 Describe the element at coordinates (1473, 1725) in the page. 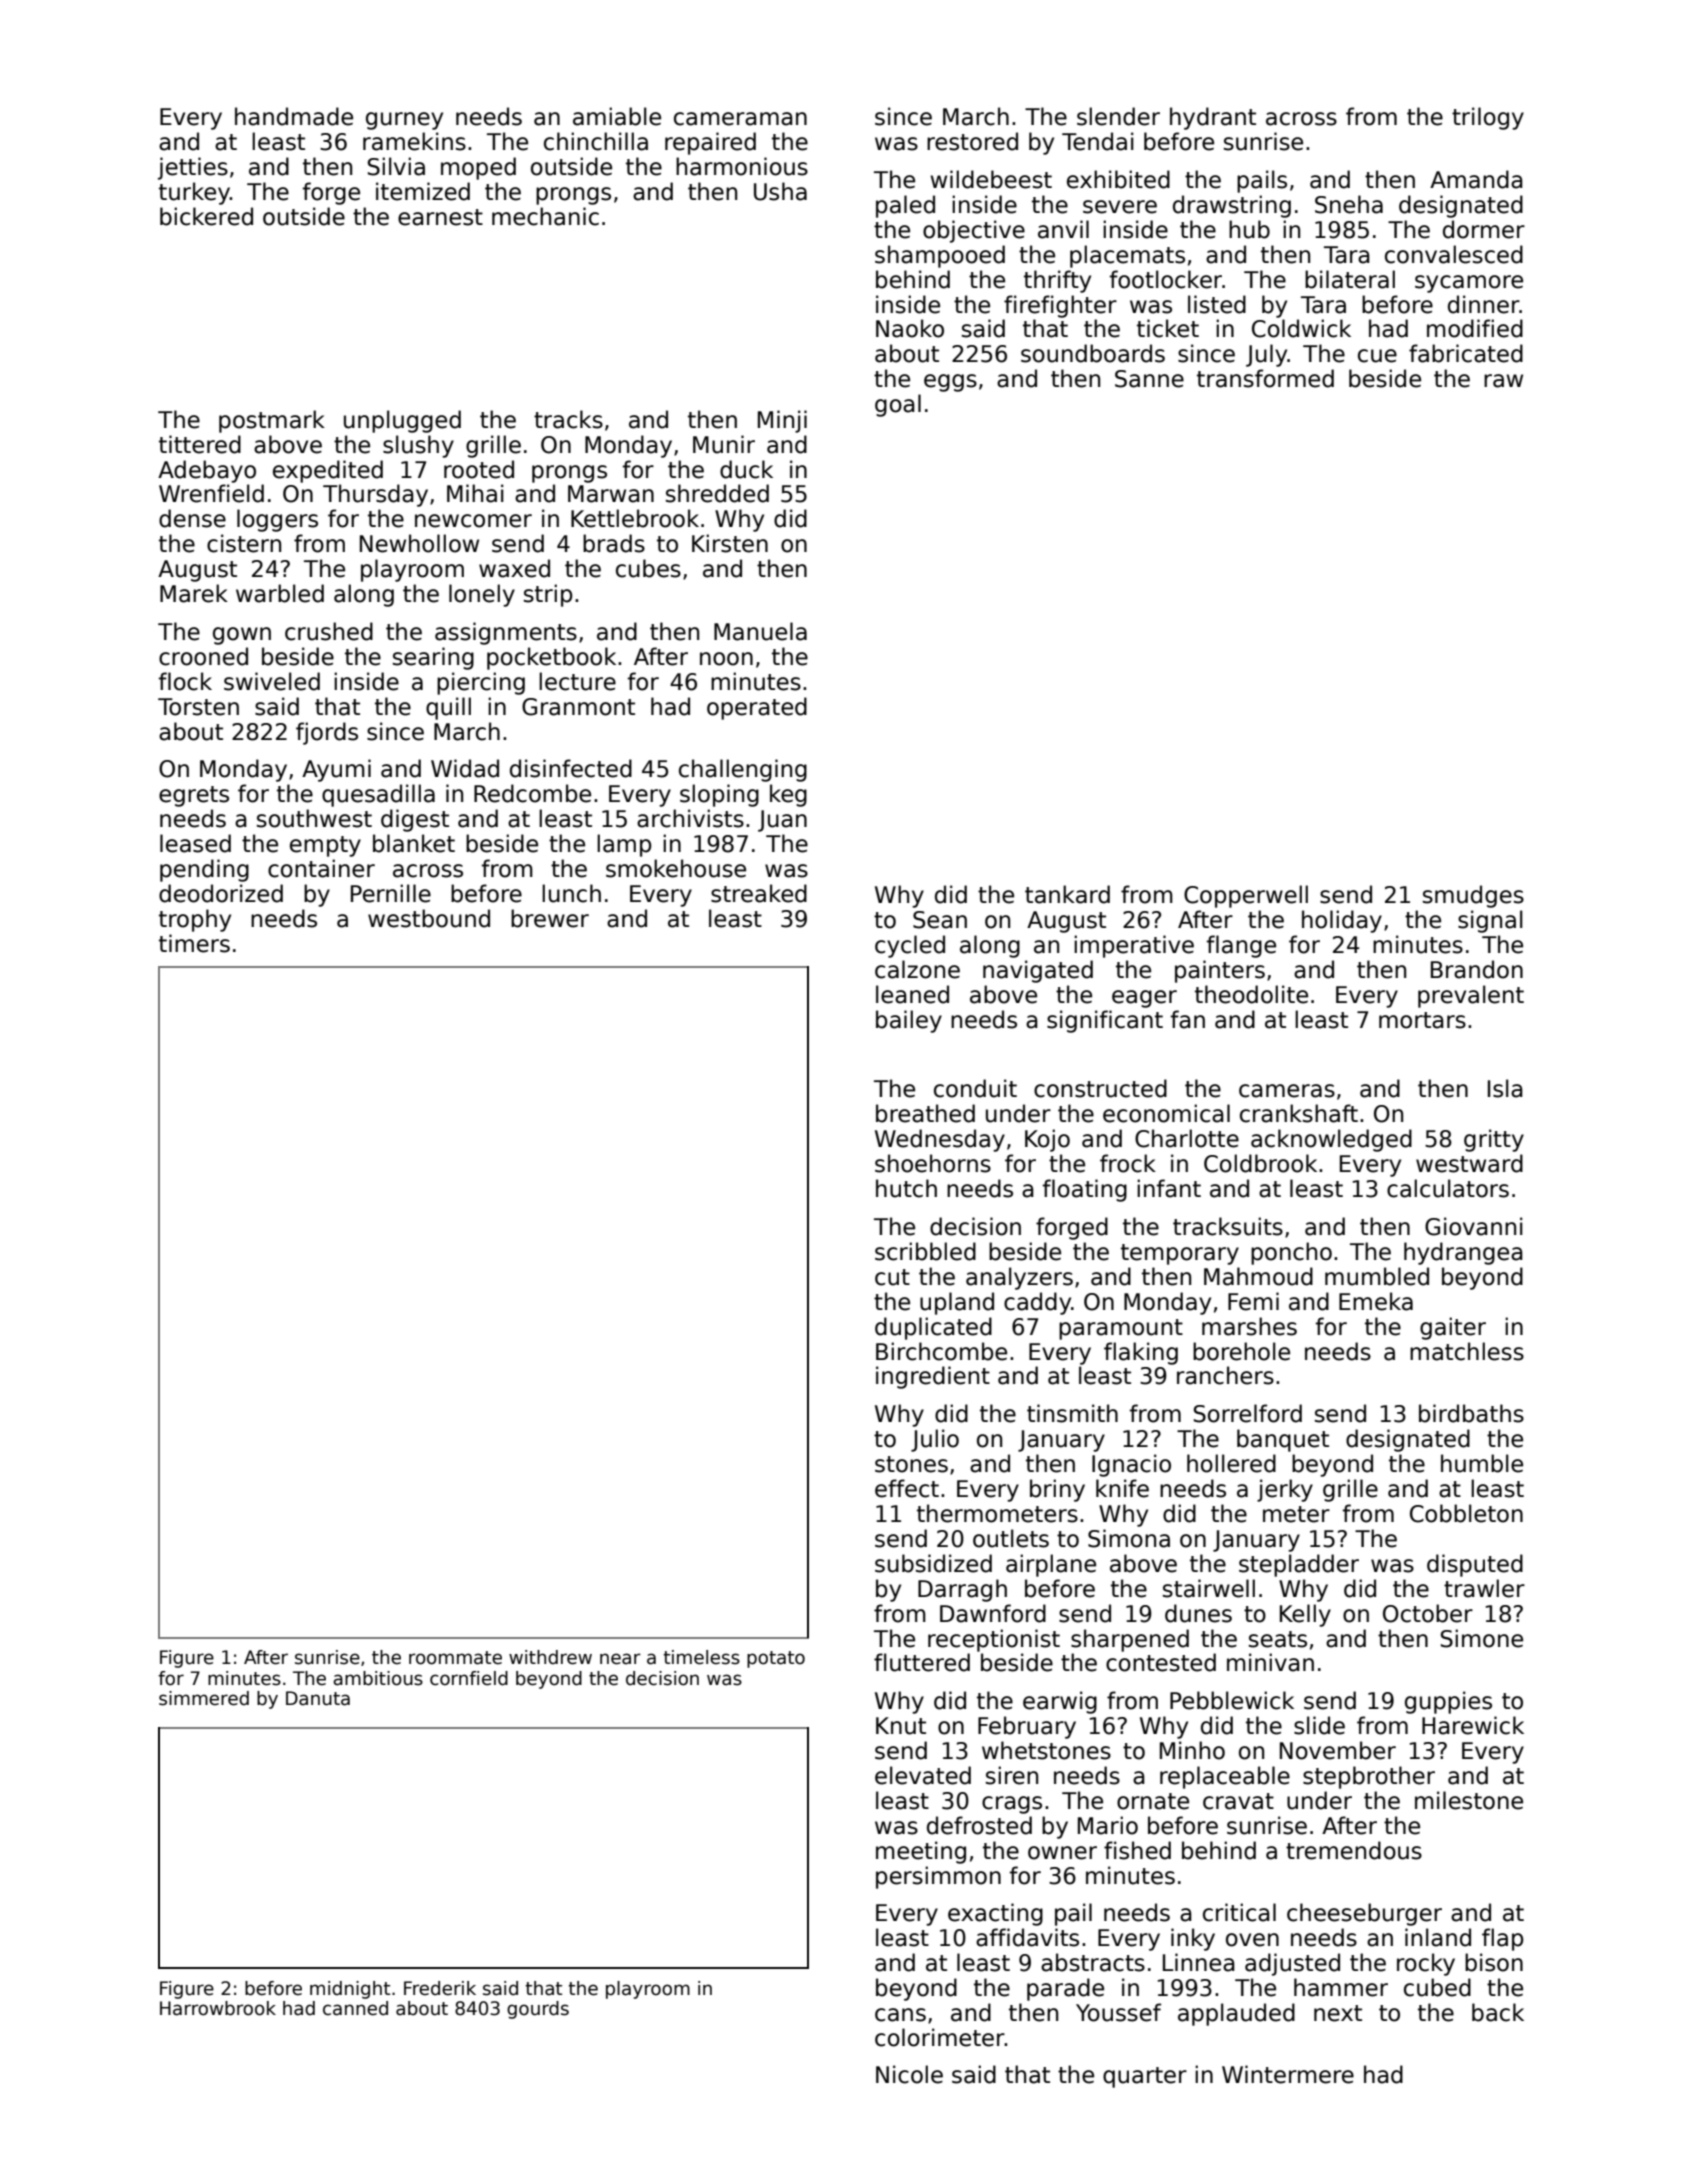

I see `Harewick` at that location.
